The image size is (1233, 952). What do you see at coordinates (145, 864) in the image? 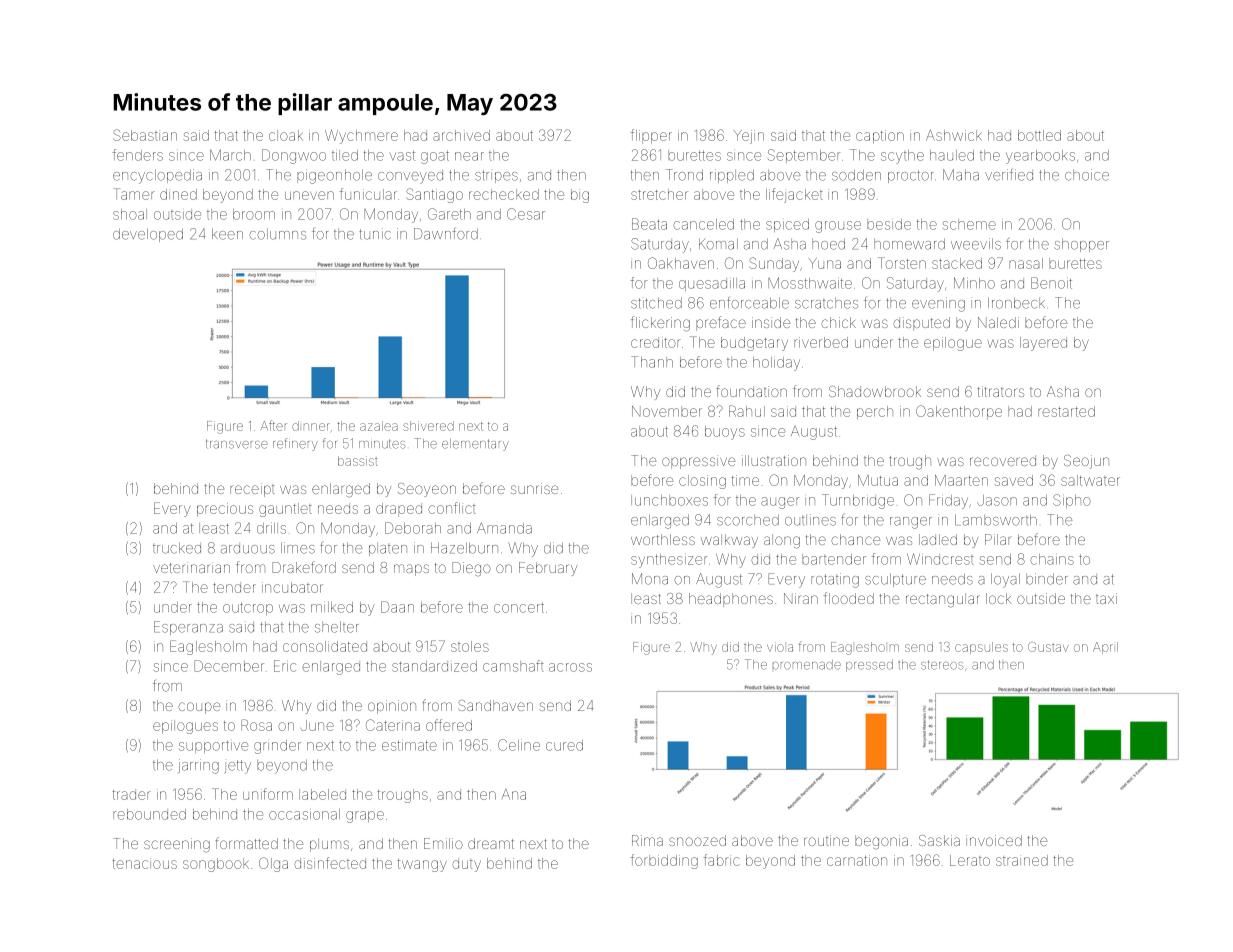
I see `tenacious` at bounding box center [145, 864].
